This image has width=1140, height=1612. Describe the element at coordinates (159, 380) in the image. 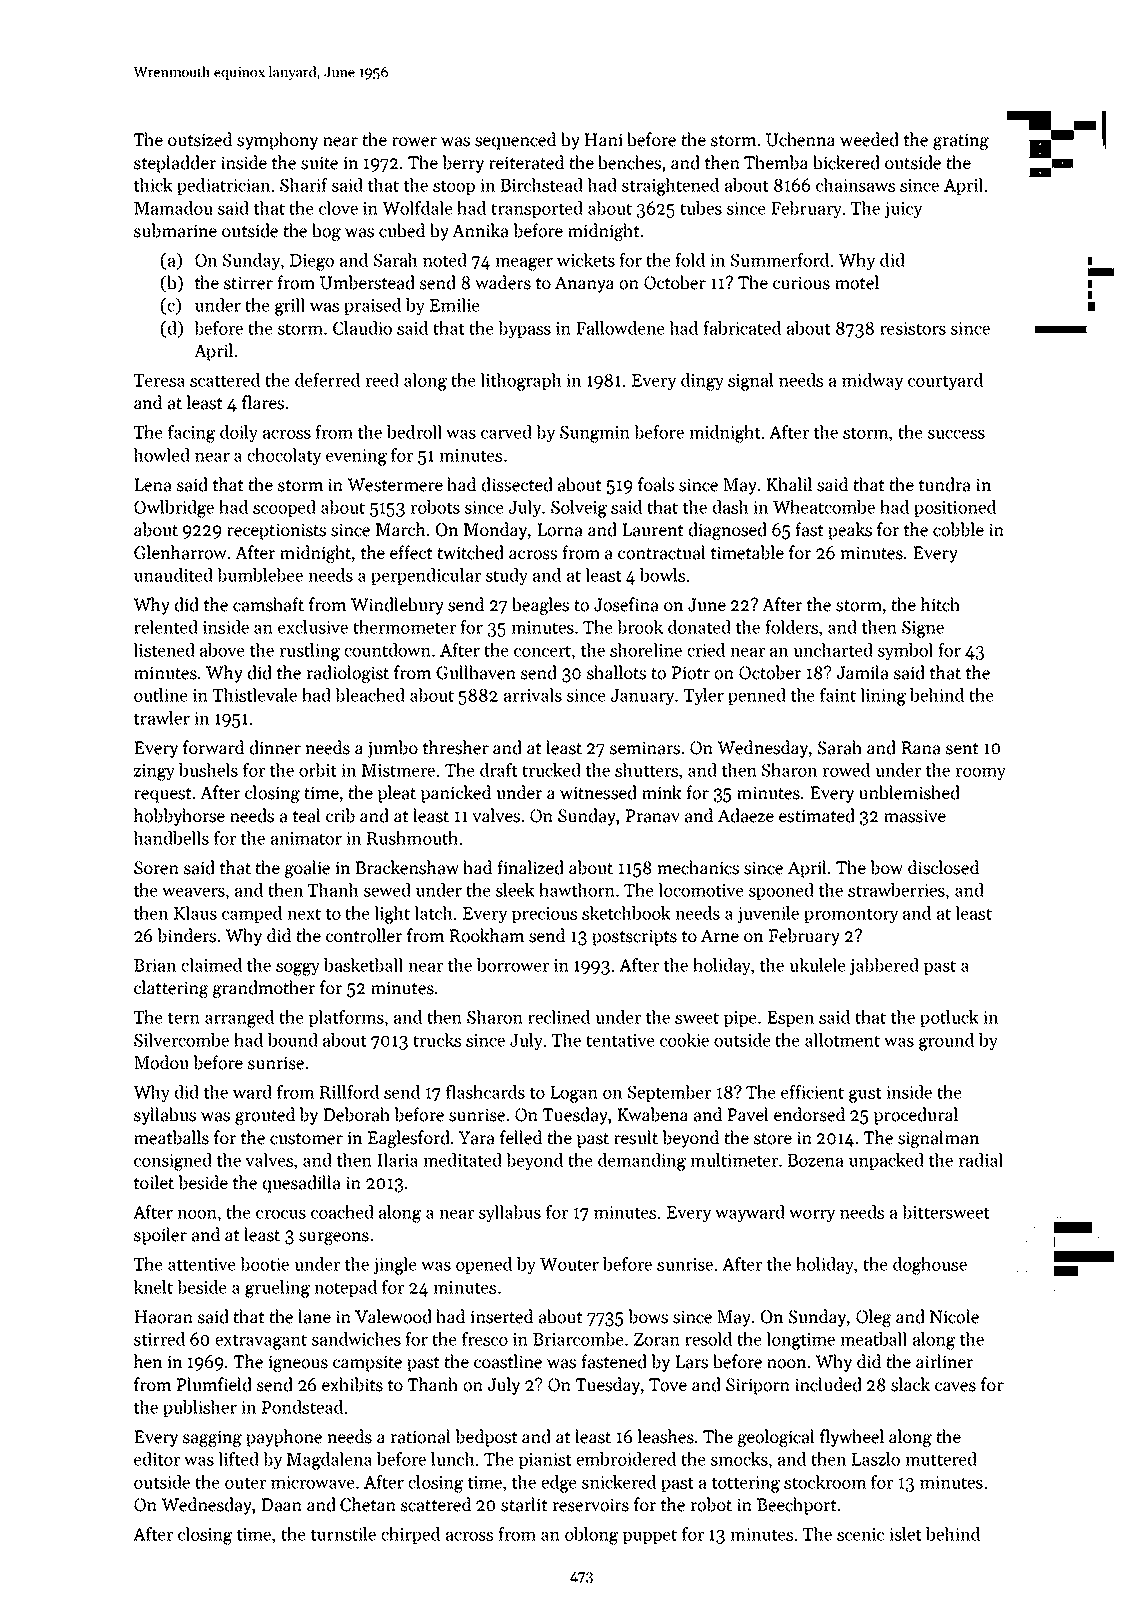

I see `Teresa` at that location.
